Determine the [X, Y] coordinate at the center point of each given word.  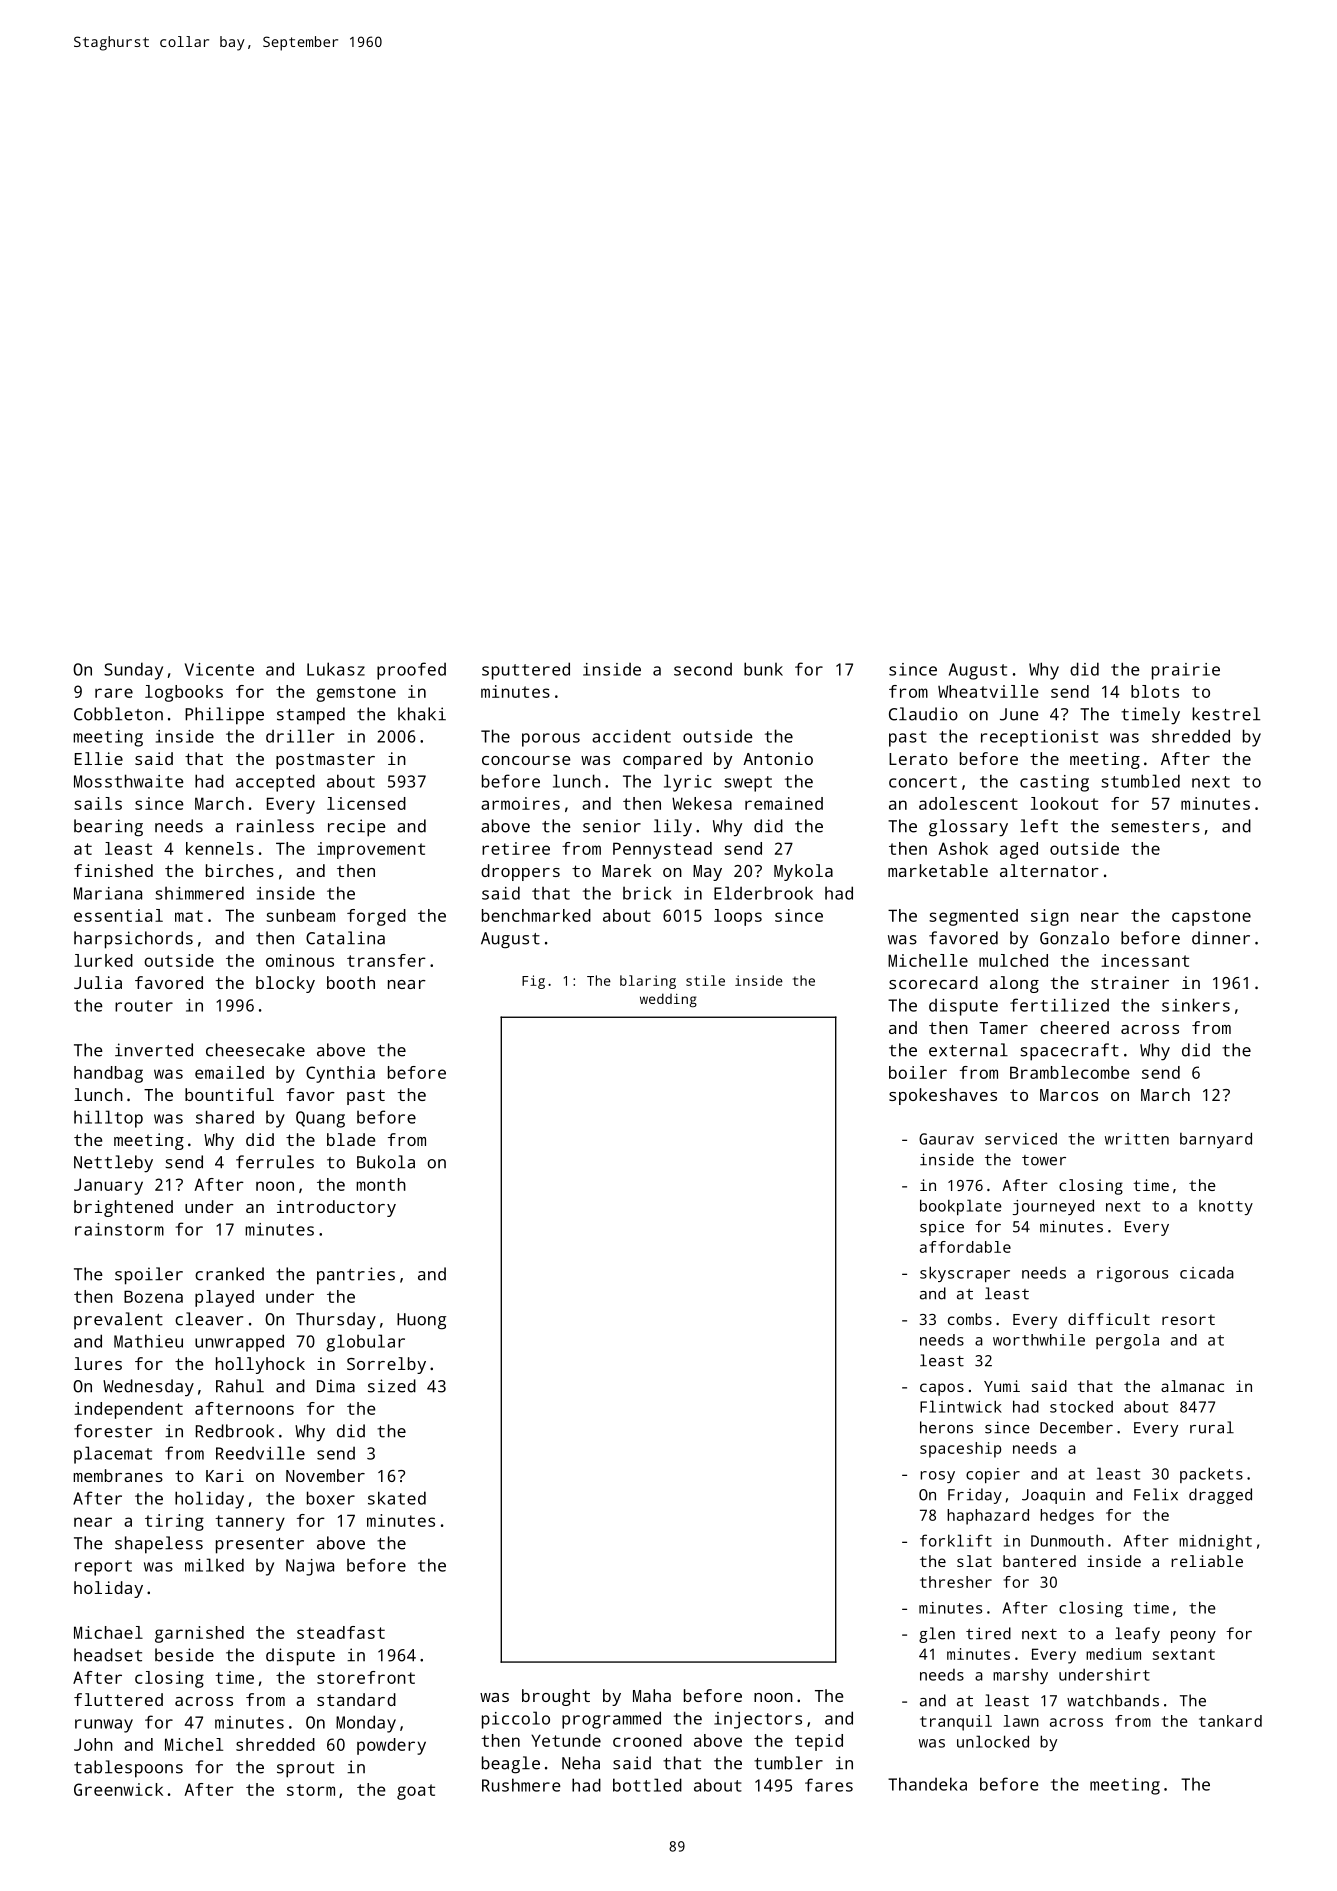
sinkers [1196, 1005]
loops [738, 917]
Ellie [99, 758]
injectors [758, 1720]
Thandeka [927, 1784]
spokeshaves [943, 1096]
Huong [421, 1321]
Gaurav [946, 1139]
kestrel [1226, 714]
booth [351, 982]
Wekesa [702, 803]
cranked [229, 1274]
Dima [336, 1386]
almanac [1192, 1386]
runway [104, 1726]
